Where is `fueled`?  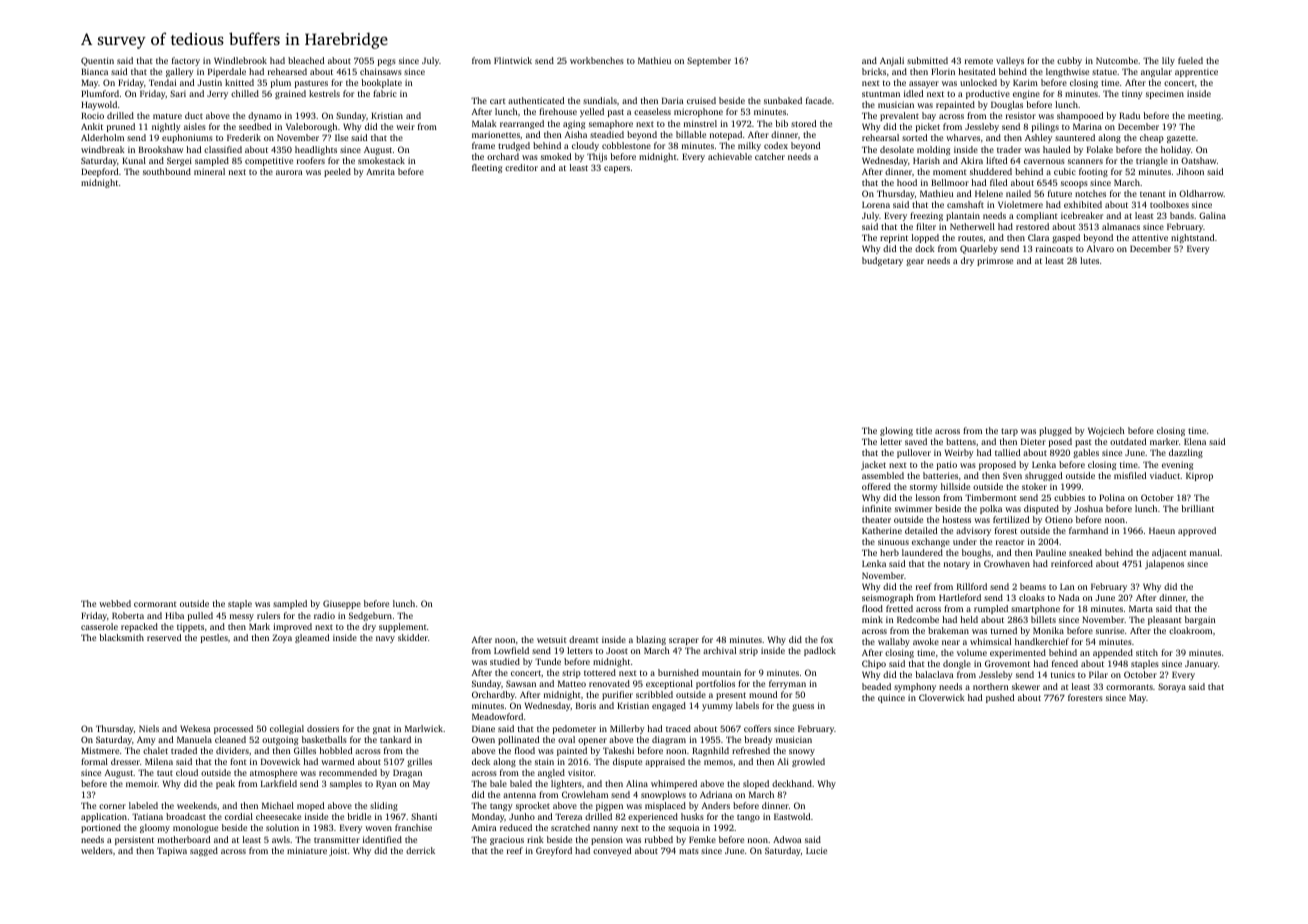 fueled is located at coordinates (1190, 60).
